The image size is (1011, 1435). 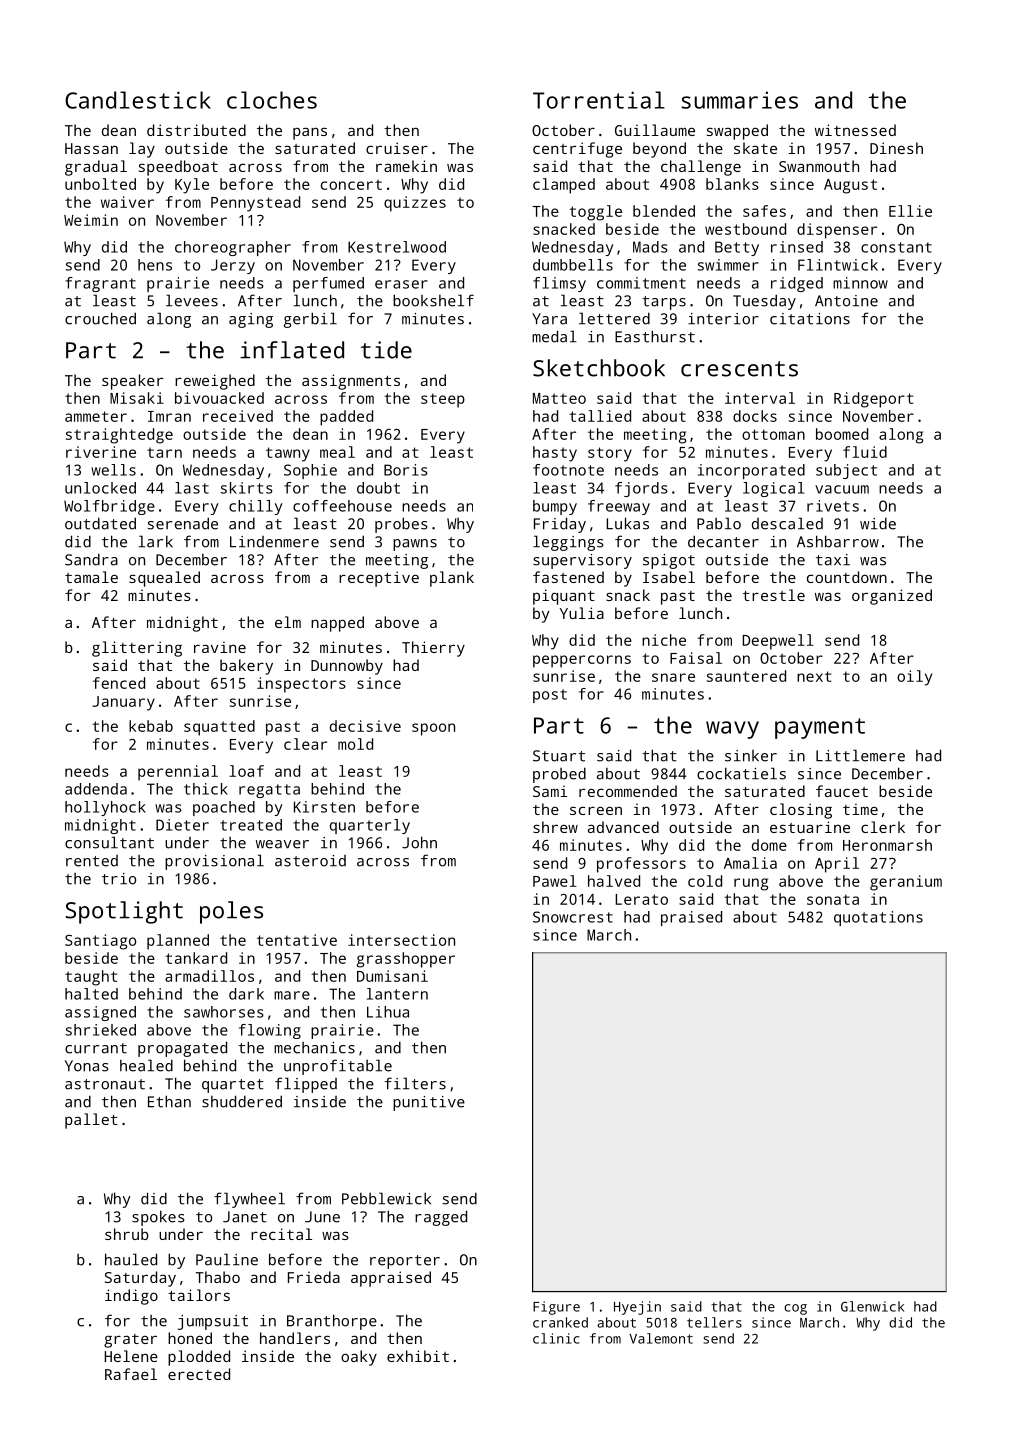 I want to click on beyond, so click(x=659, y=150).
